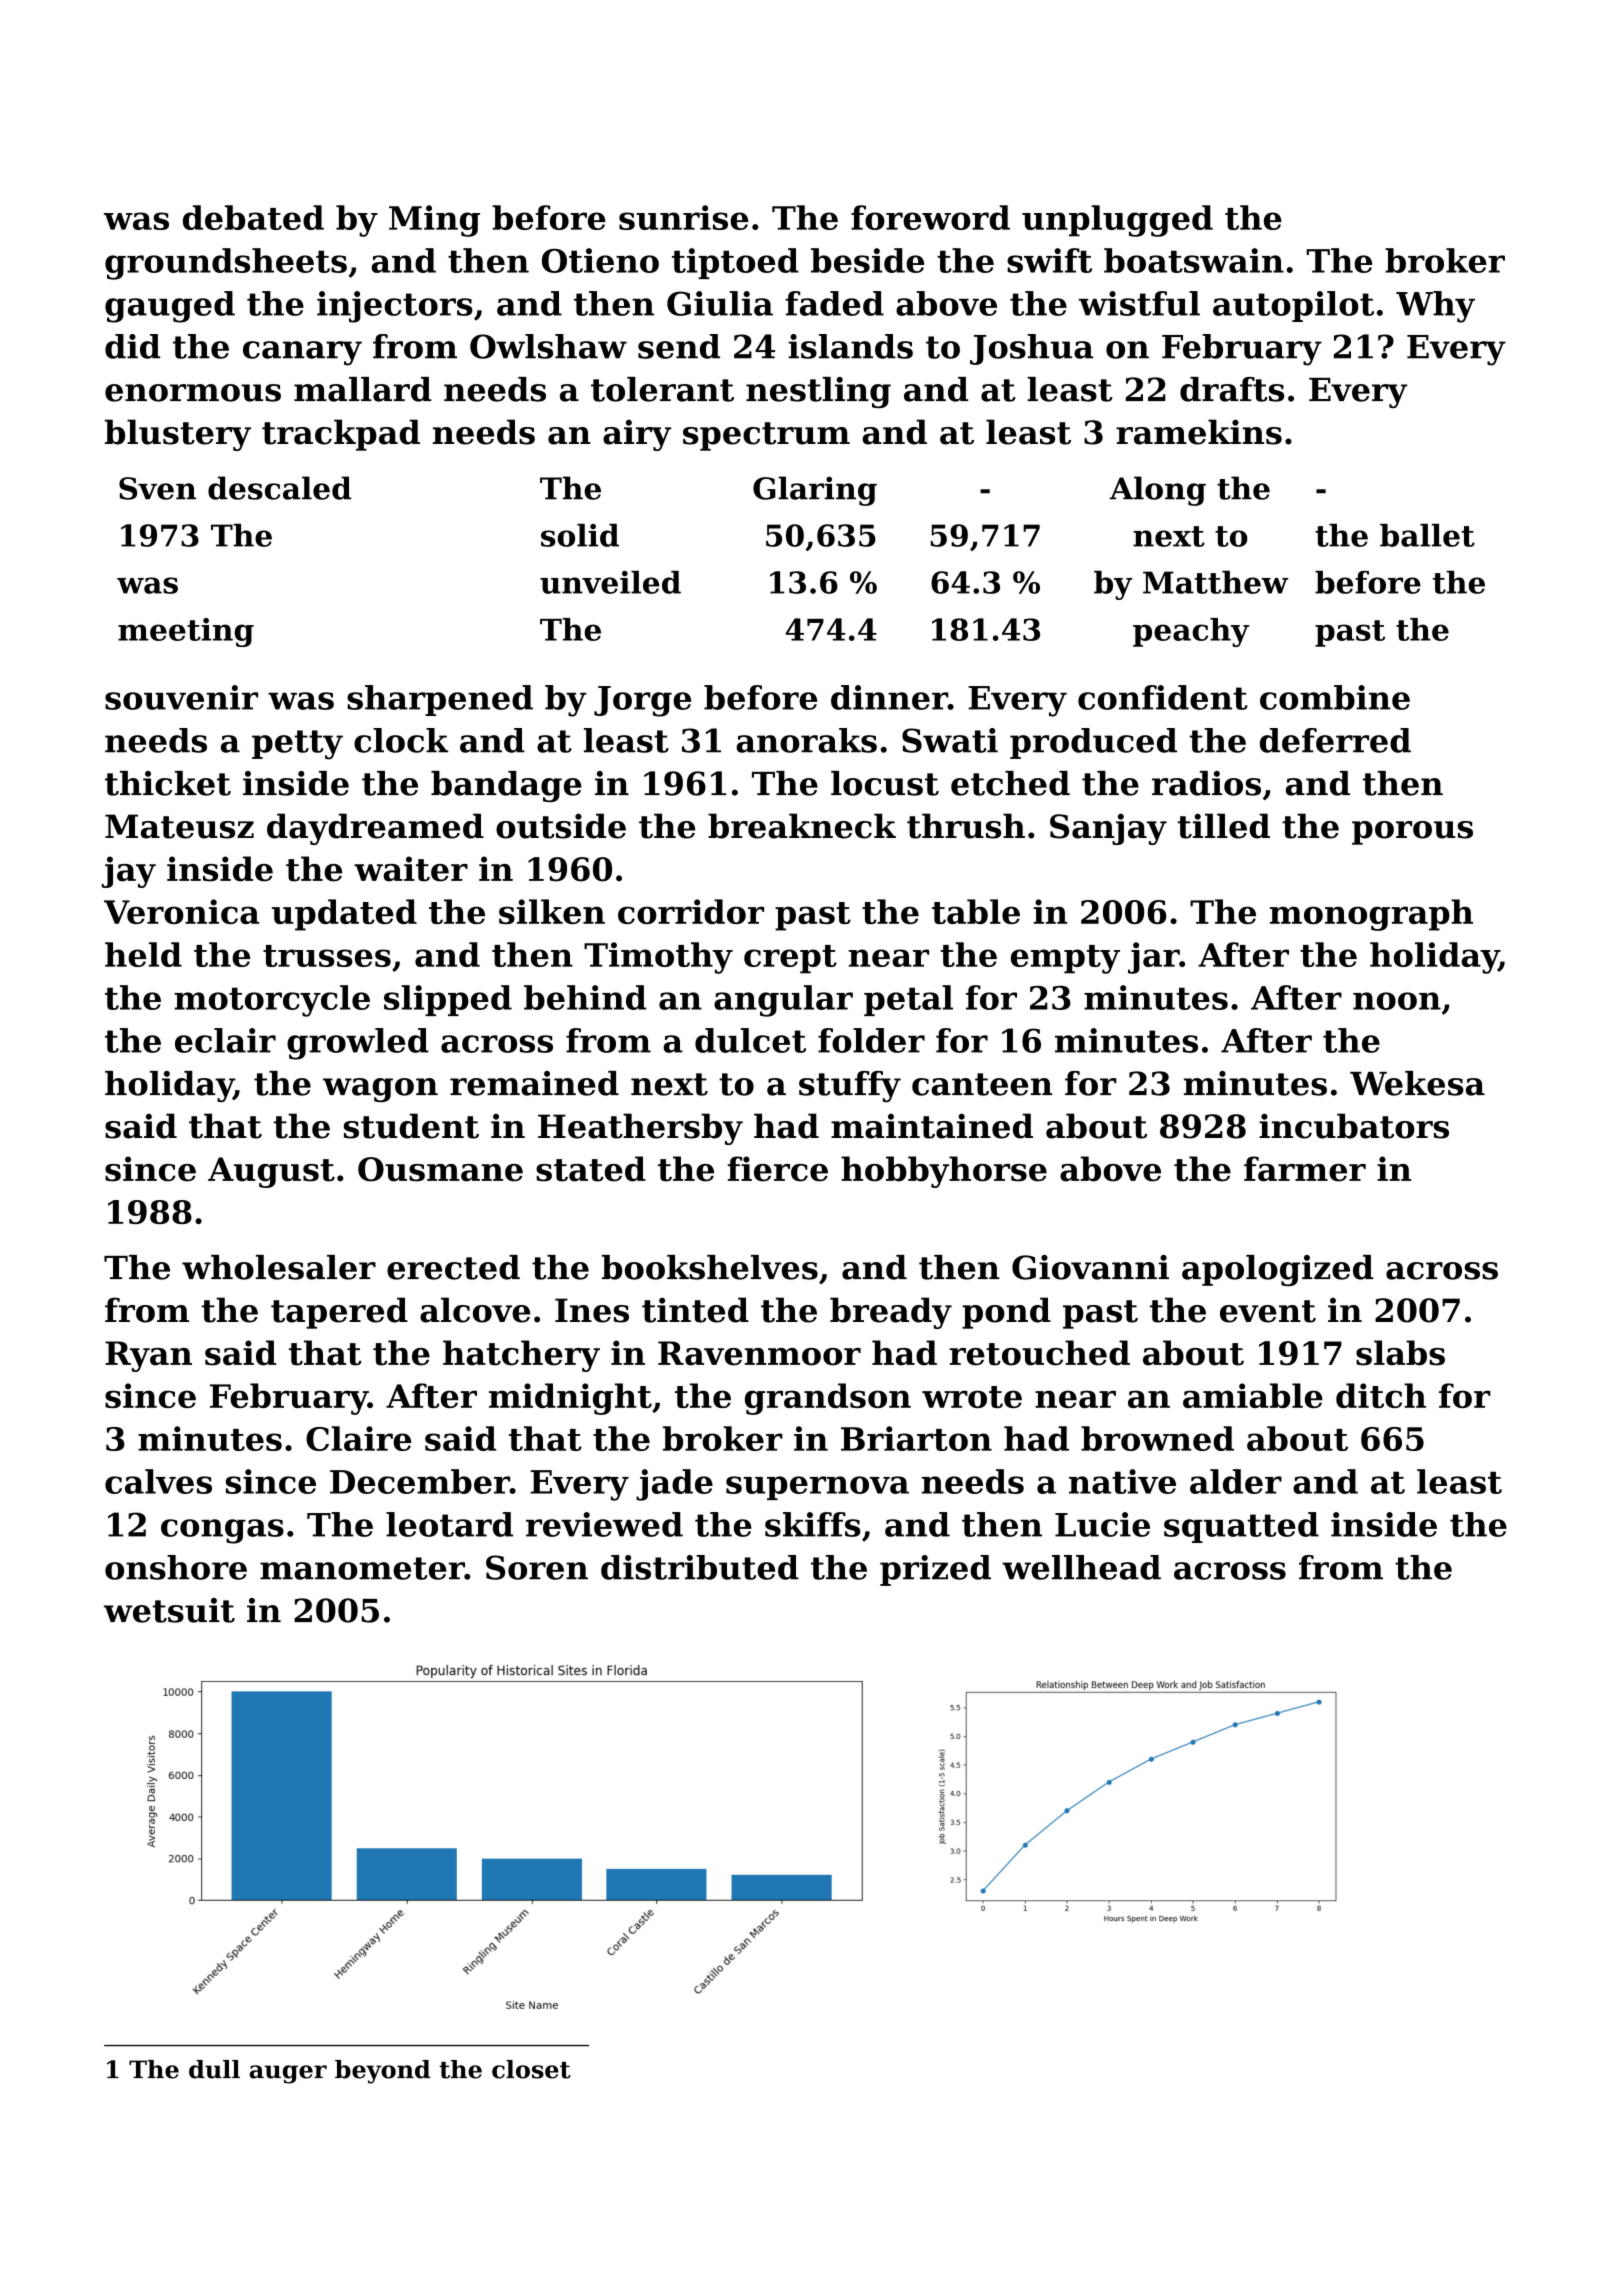  I want to click on dull, so click(214, 2069).
